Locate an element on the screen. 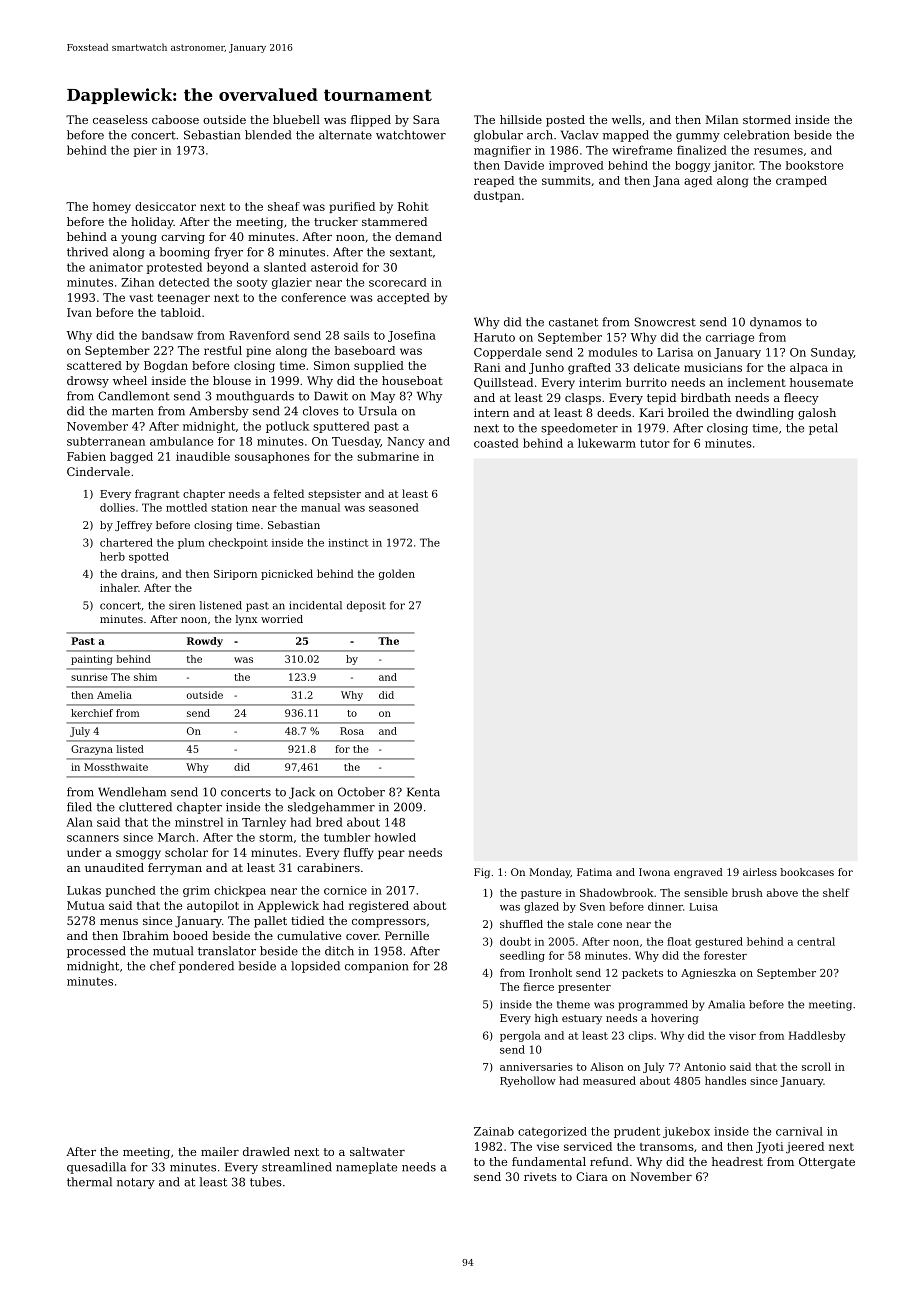 The width and height of the screenshot is (924, 1308). lukewarm is located at coordinates (607, 443).
